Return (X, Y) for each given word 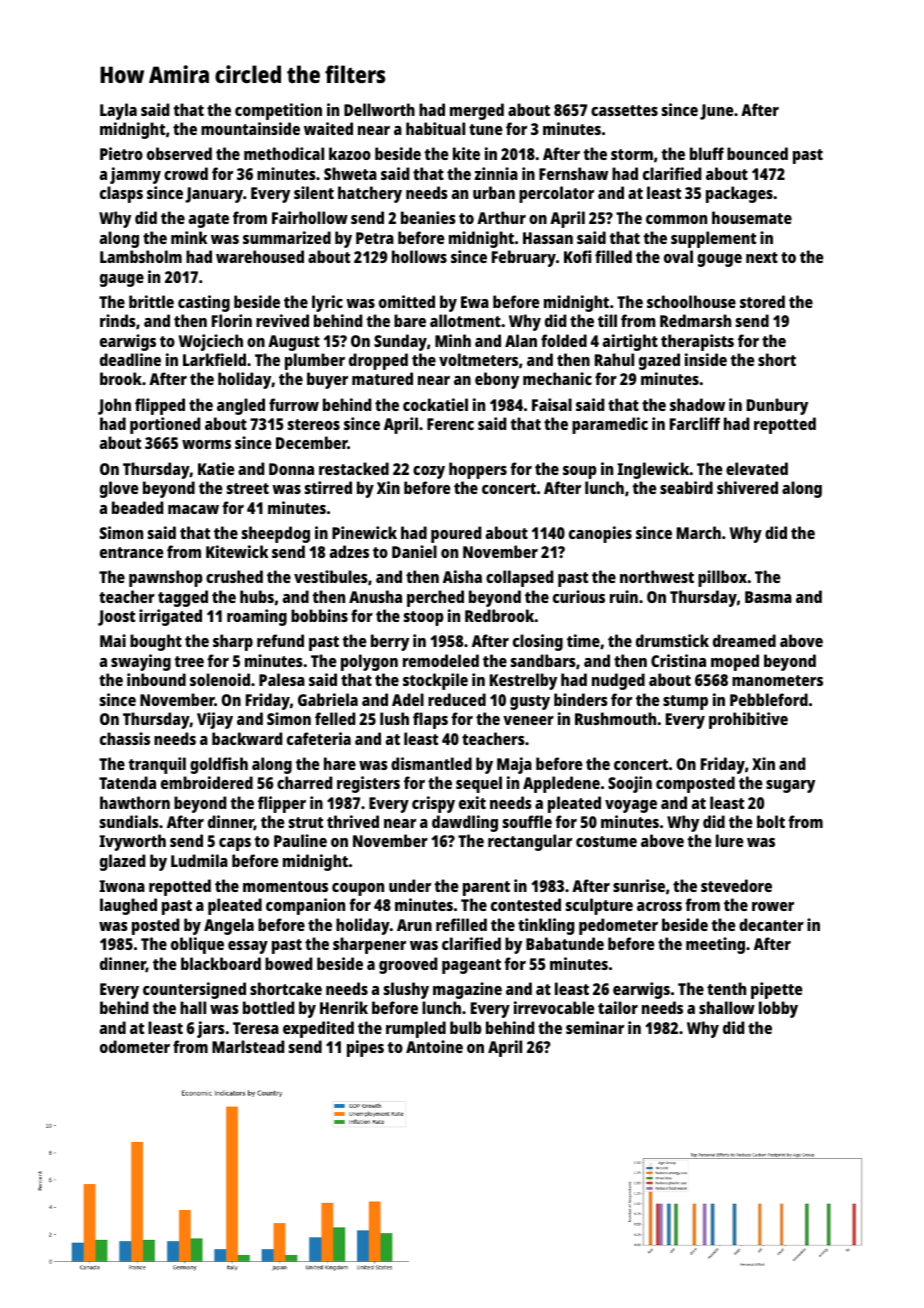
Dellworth (379, 109)
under (410, 885)
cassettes (624, 110)
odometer (135, 1046)
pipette (777, 990)
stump (685, 702)
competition (278, 111)
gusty (530, 702)
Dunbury (777, 406)
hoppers (478, 470)
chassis (125, 738)
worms (206, 444)
